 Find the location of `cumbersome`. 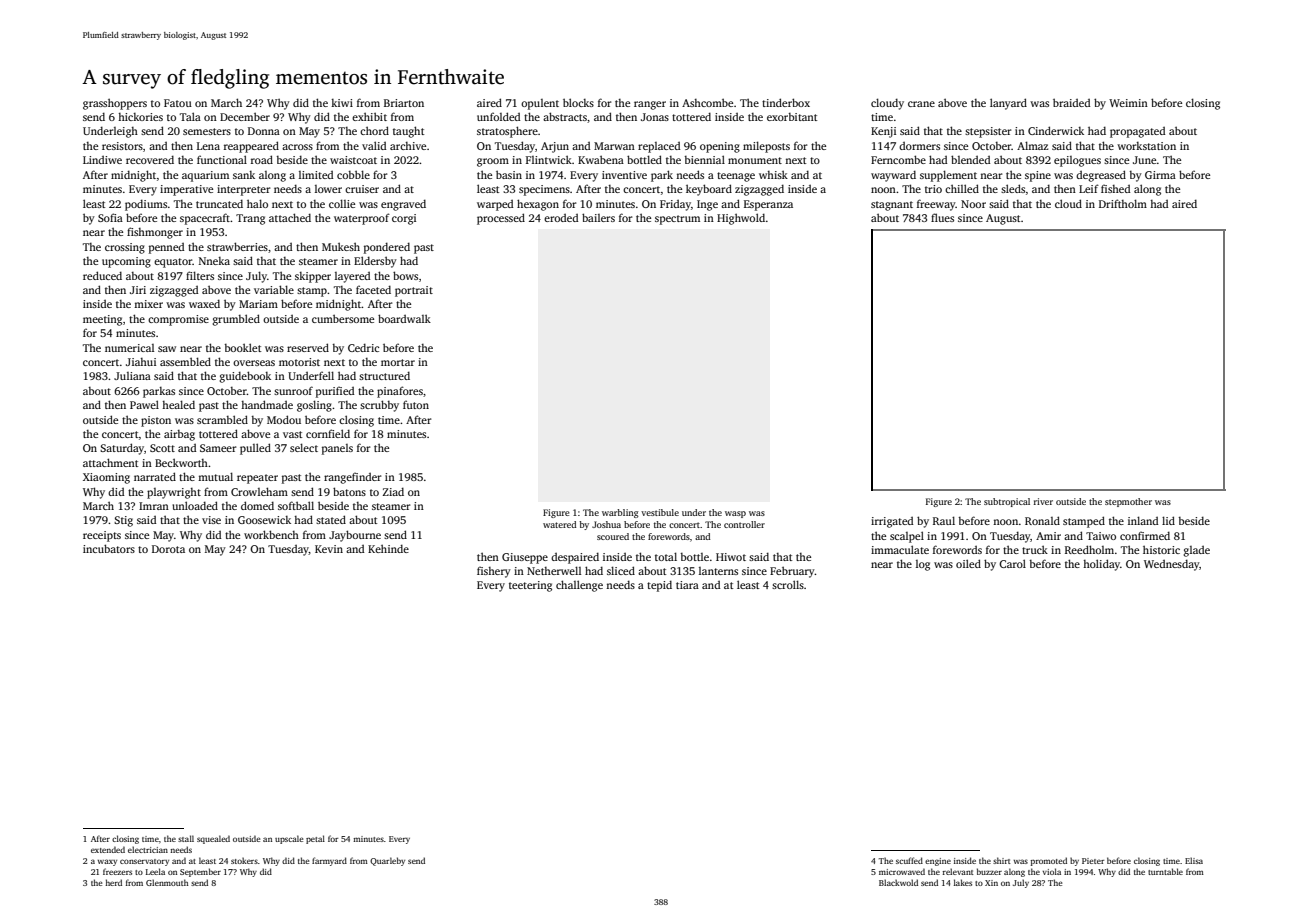

cumbersome is located at coordinates (343, 318).
